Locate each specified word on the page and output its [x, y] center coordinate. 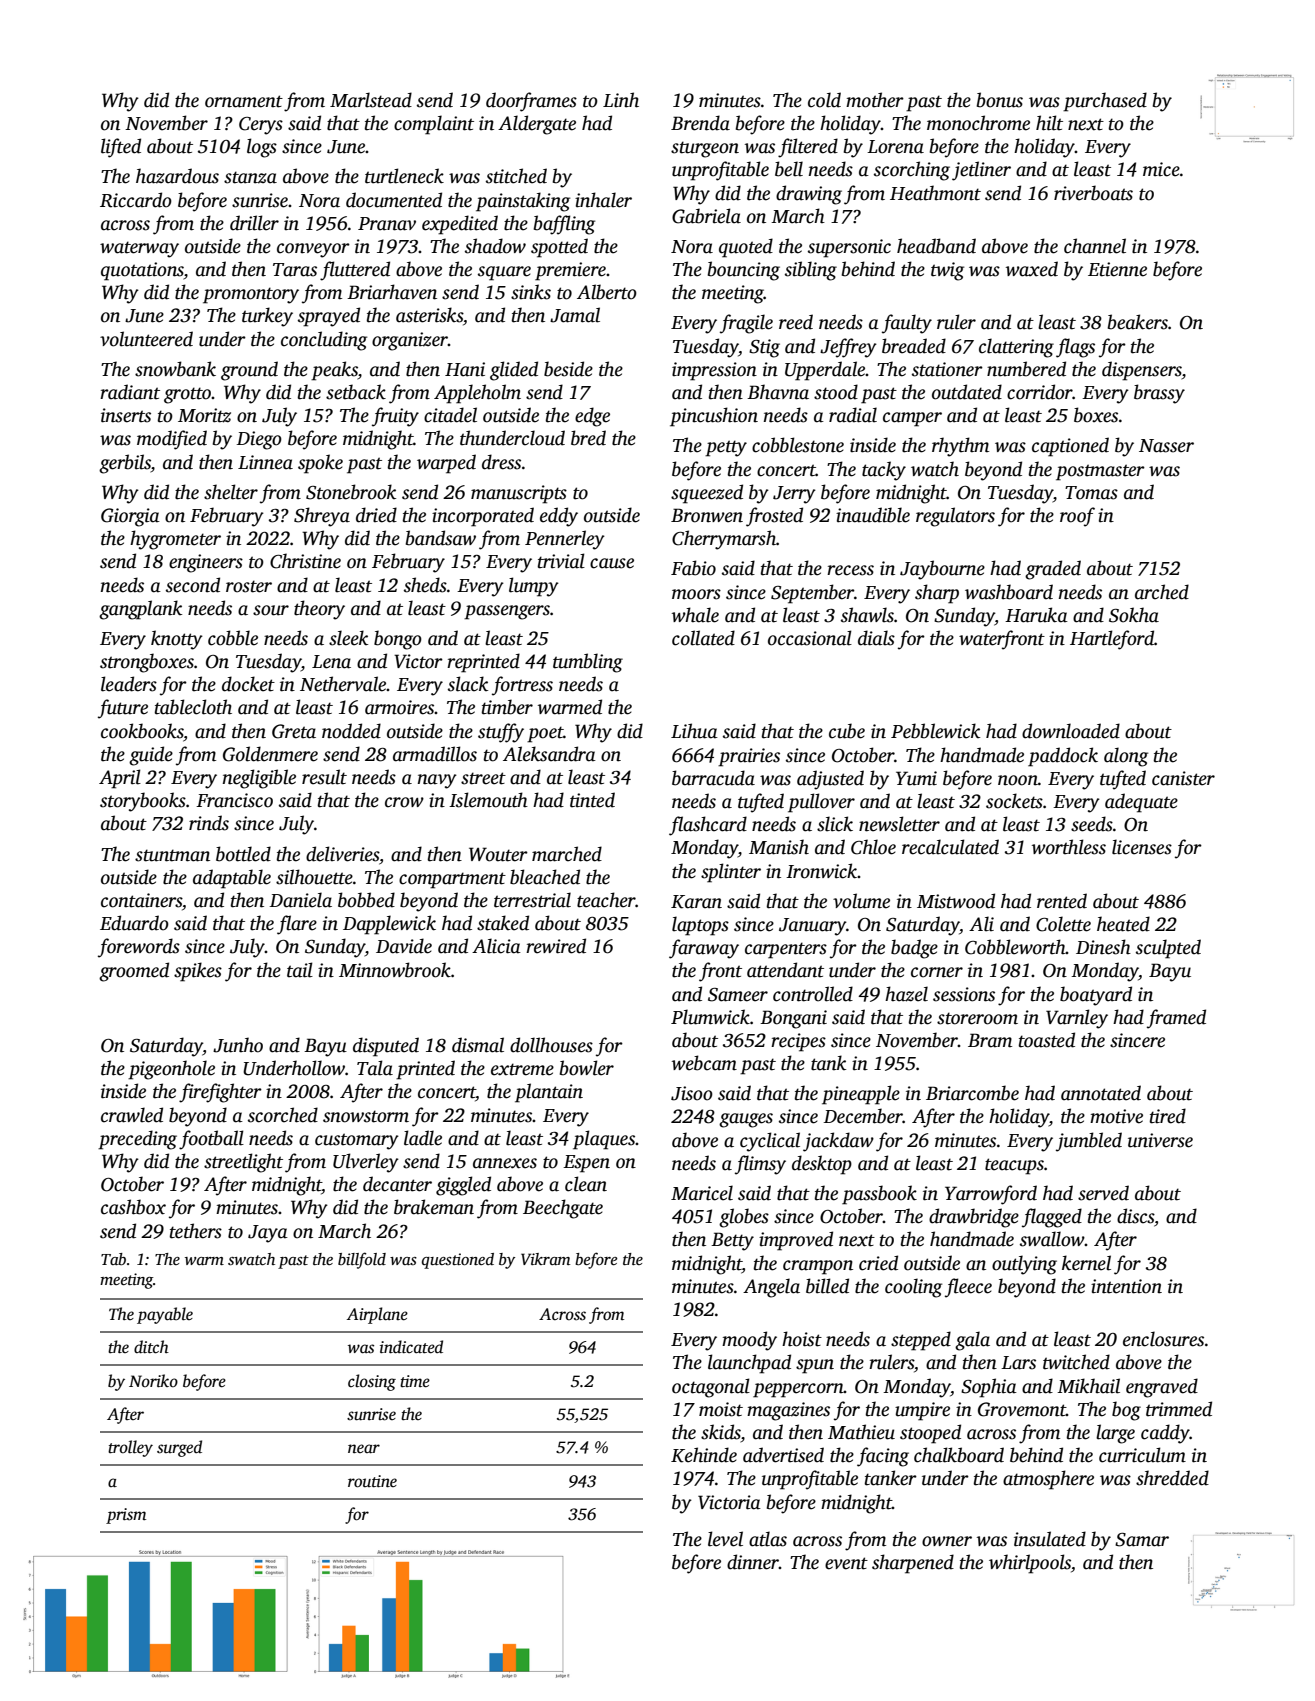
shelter [231, 492]
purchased [1105, 102]
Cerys [261, 126]
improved [796, 1241]
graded [1053, 570]
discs [1135, 1216]
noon [1018, 780]
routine [372, 1481]
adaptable [232, 879]
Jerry [794, 495]
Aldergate [537, 125]
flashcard [708, 826]
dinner [753, 1562]
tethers [196, 1231]
